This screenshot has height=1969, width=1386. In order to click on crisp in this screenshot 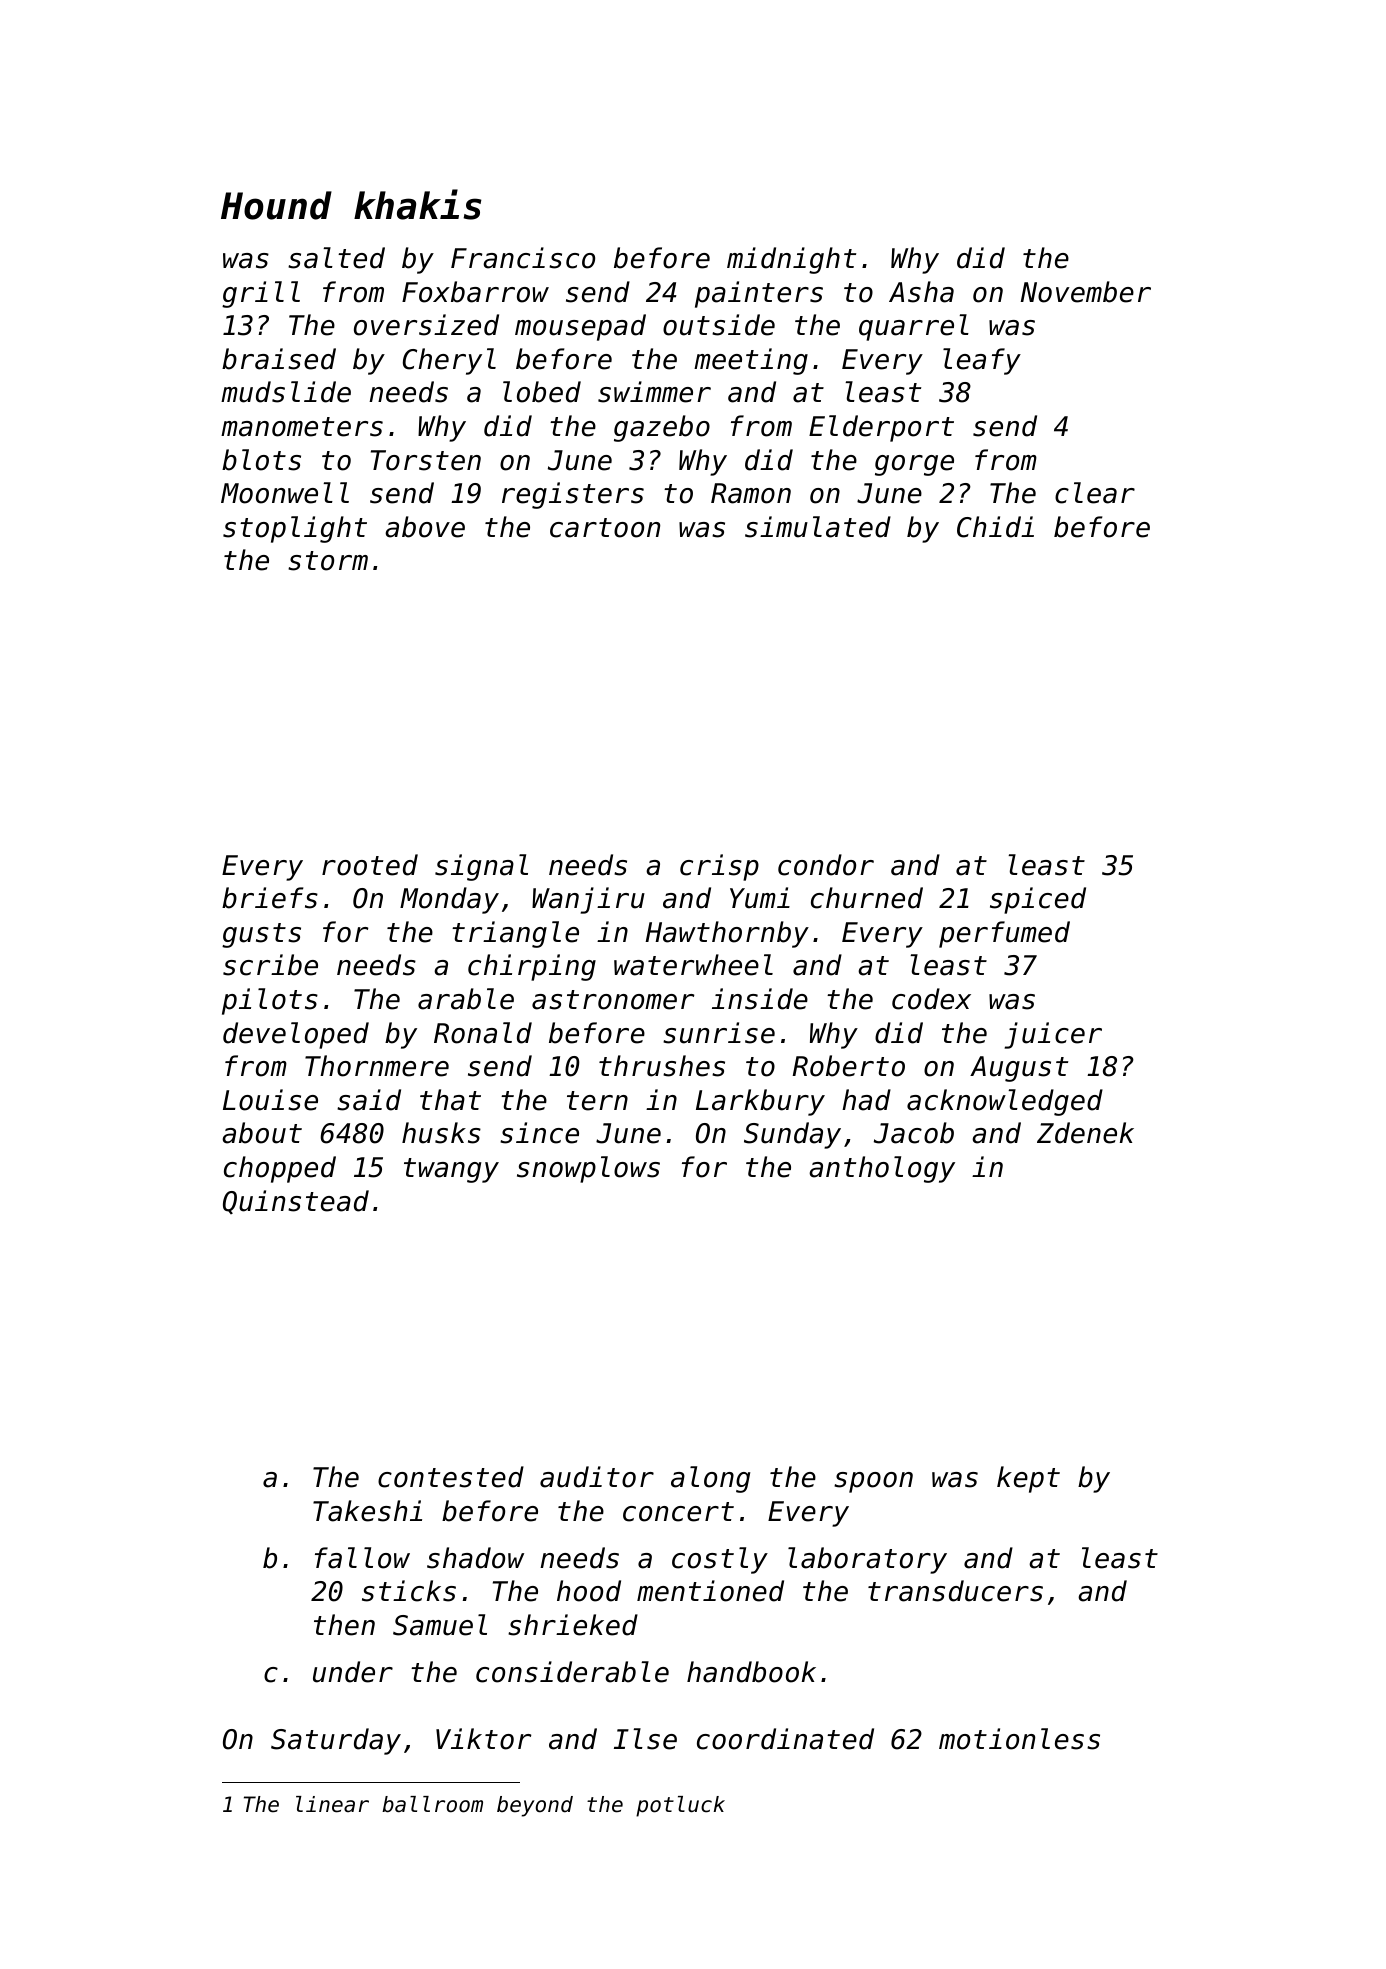, I will do `click(719, 867)`.
